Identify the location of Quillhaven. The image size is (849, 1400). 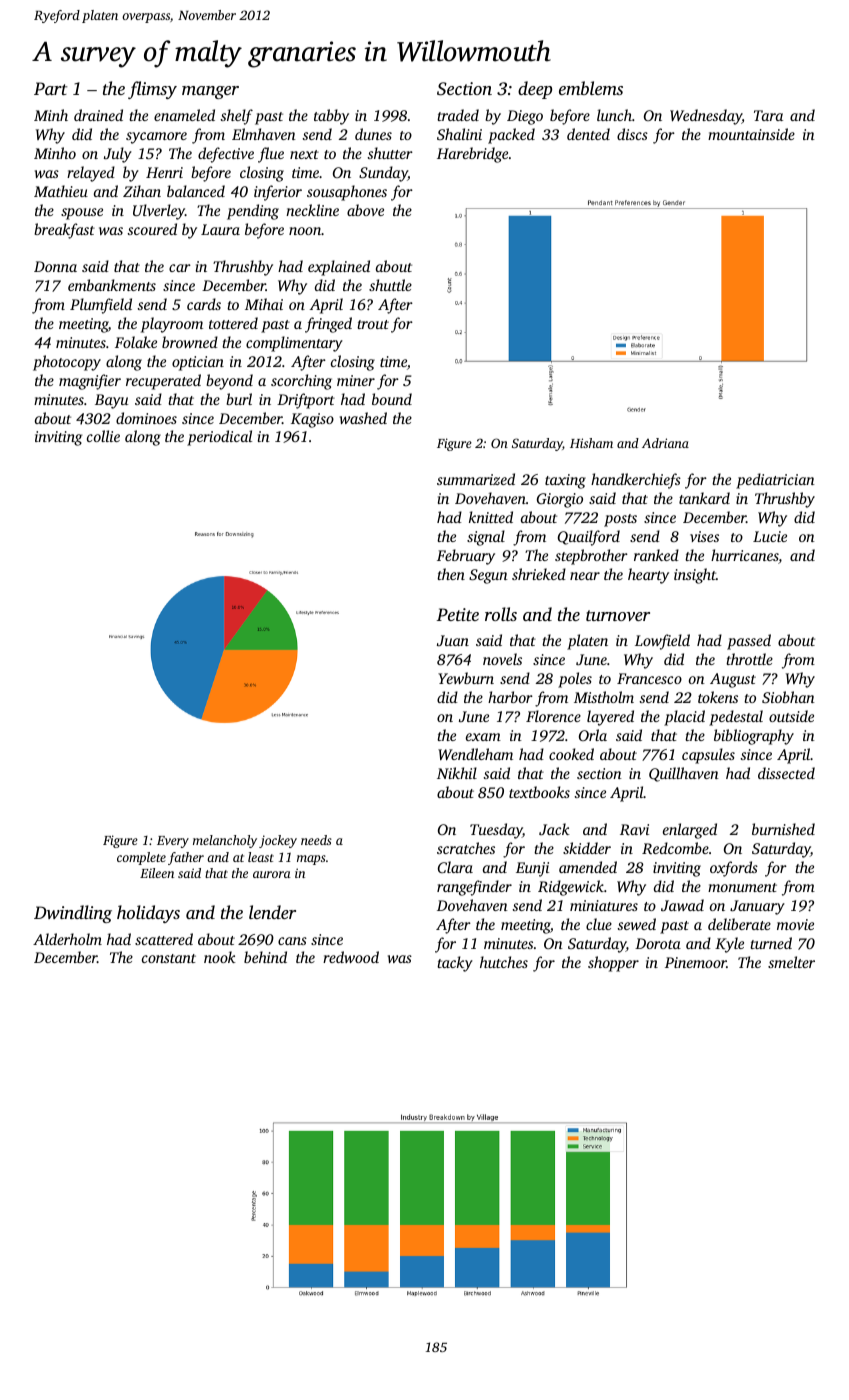
(684, 774).
